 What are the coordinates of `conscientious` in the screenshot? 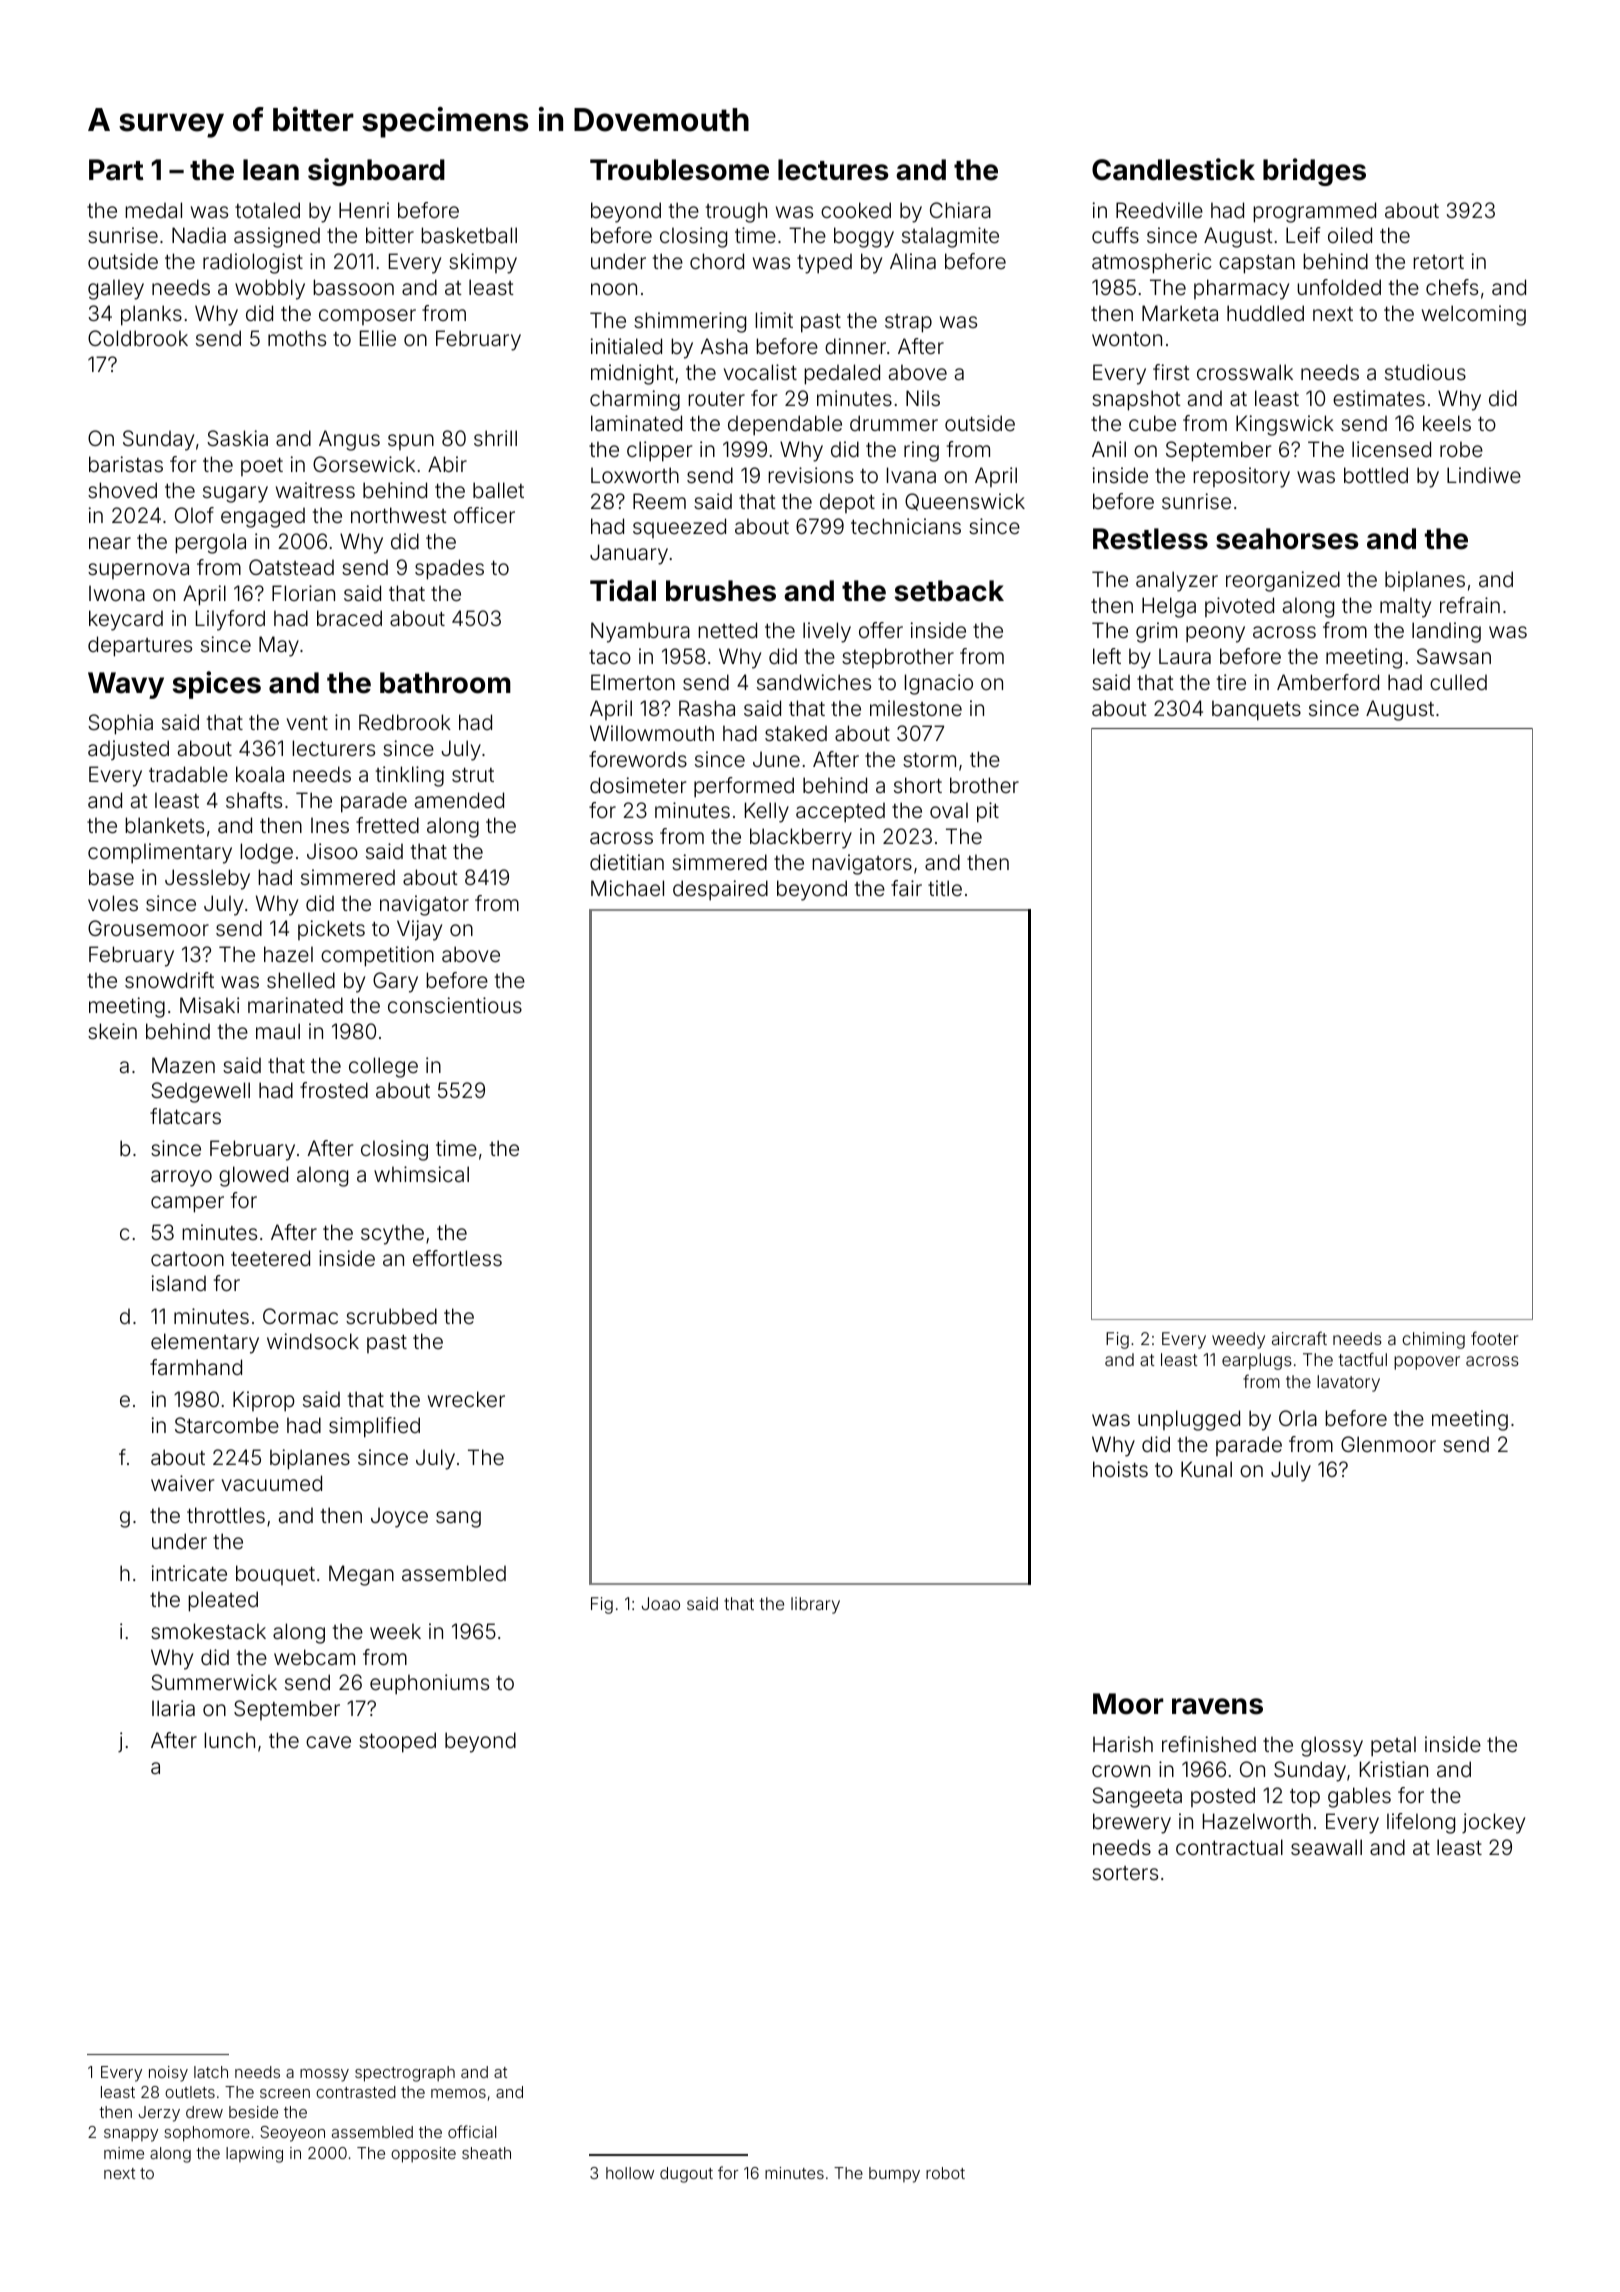 It's located at (455, 1005).
